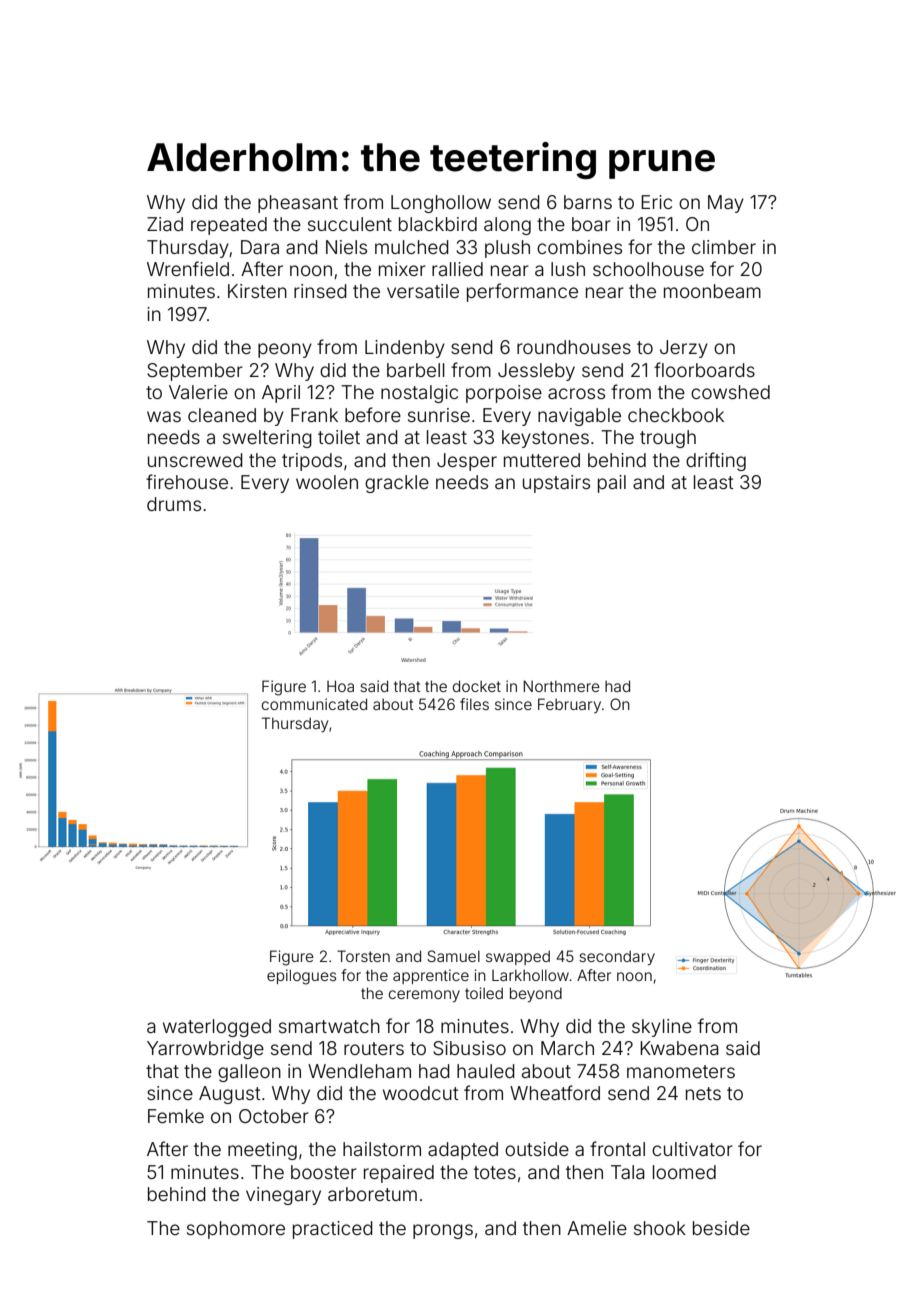  I want to click on Samuel, so click(453, 956).
